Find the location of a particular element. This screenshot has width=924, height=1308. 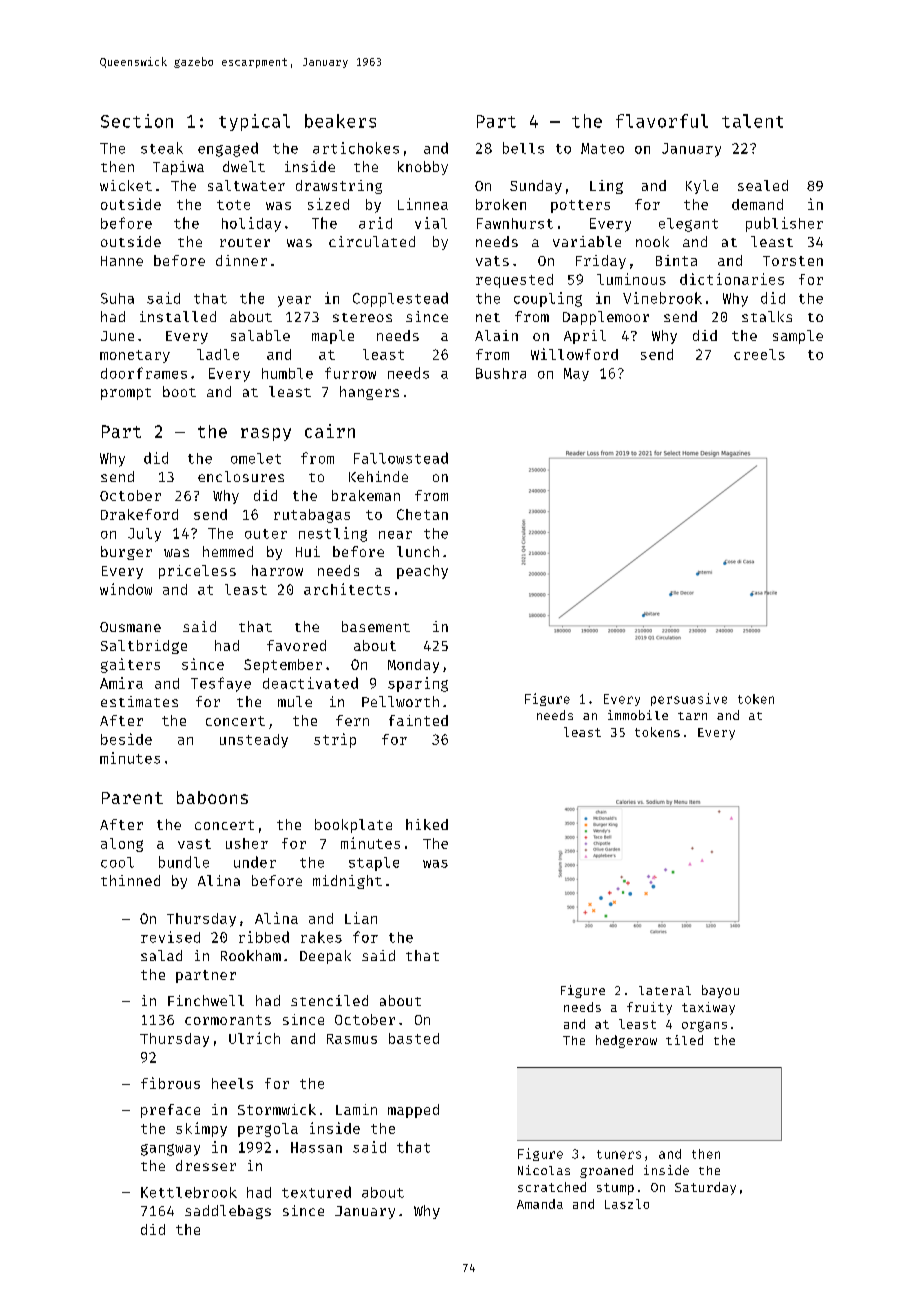

elegant is located at coordinates (688, 225).
